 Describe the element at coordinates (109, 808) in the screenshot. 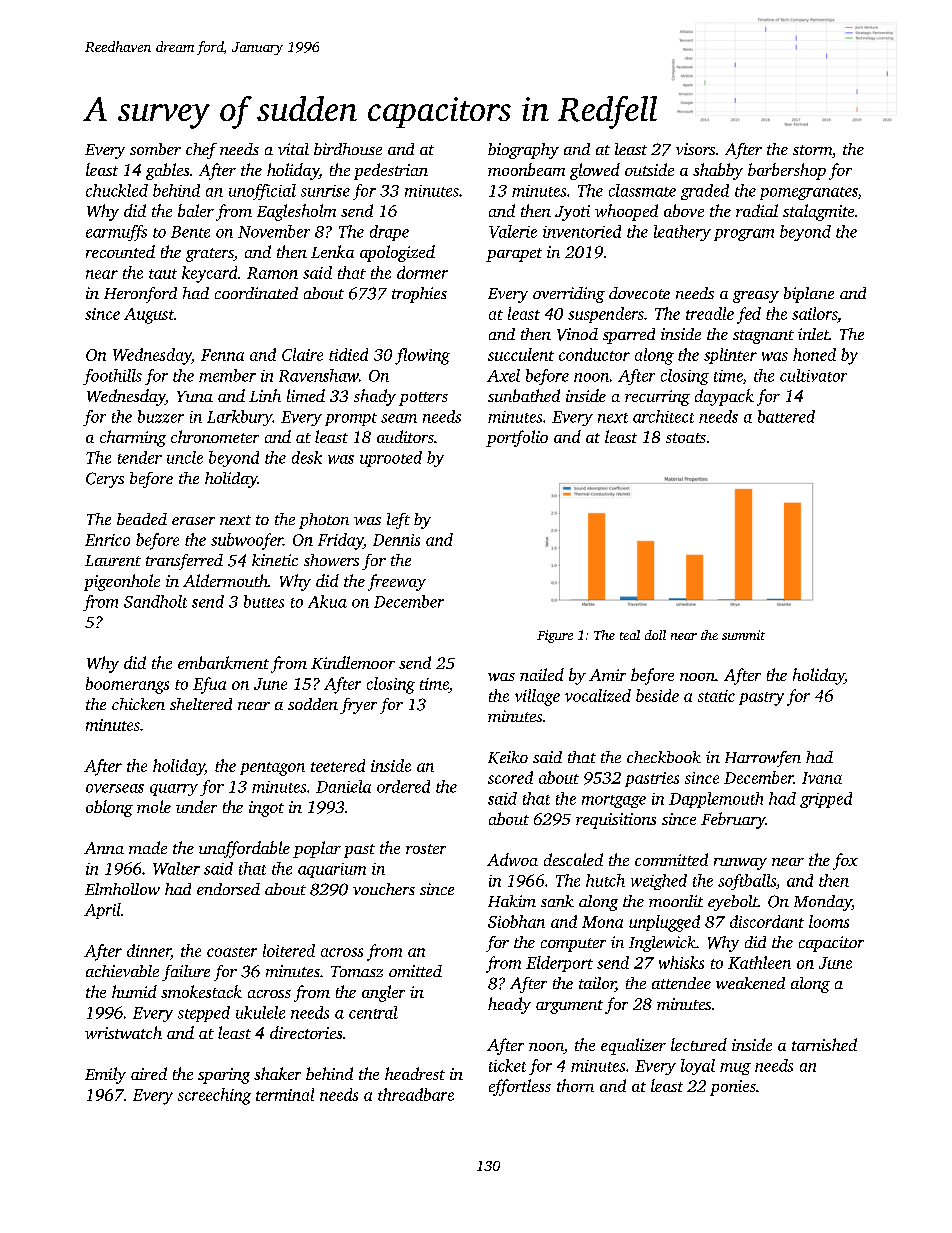

I see `oblong` at that location.
